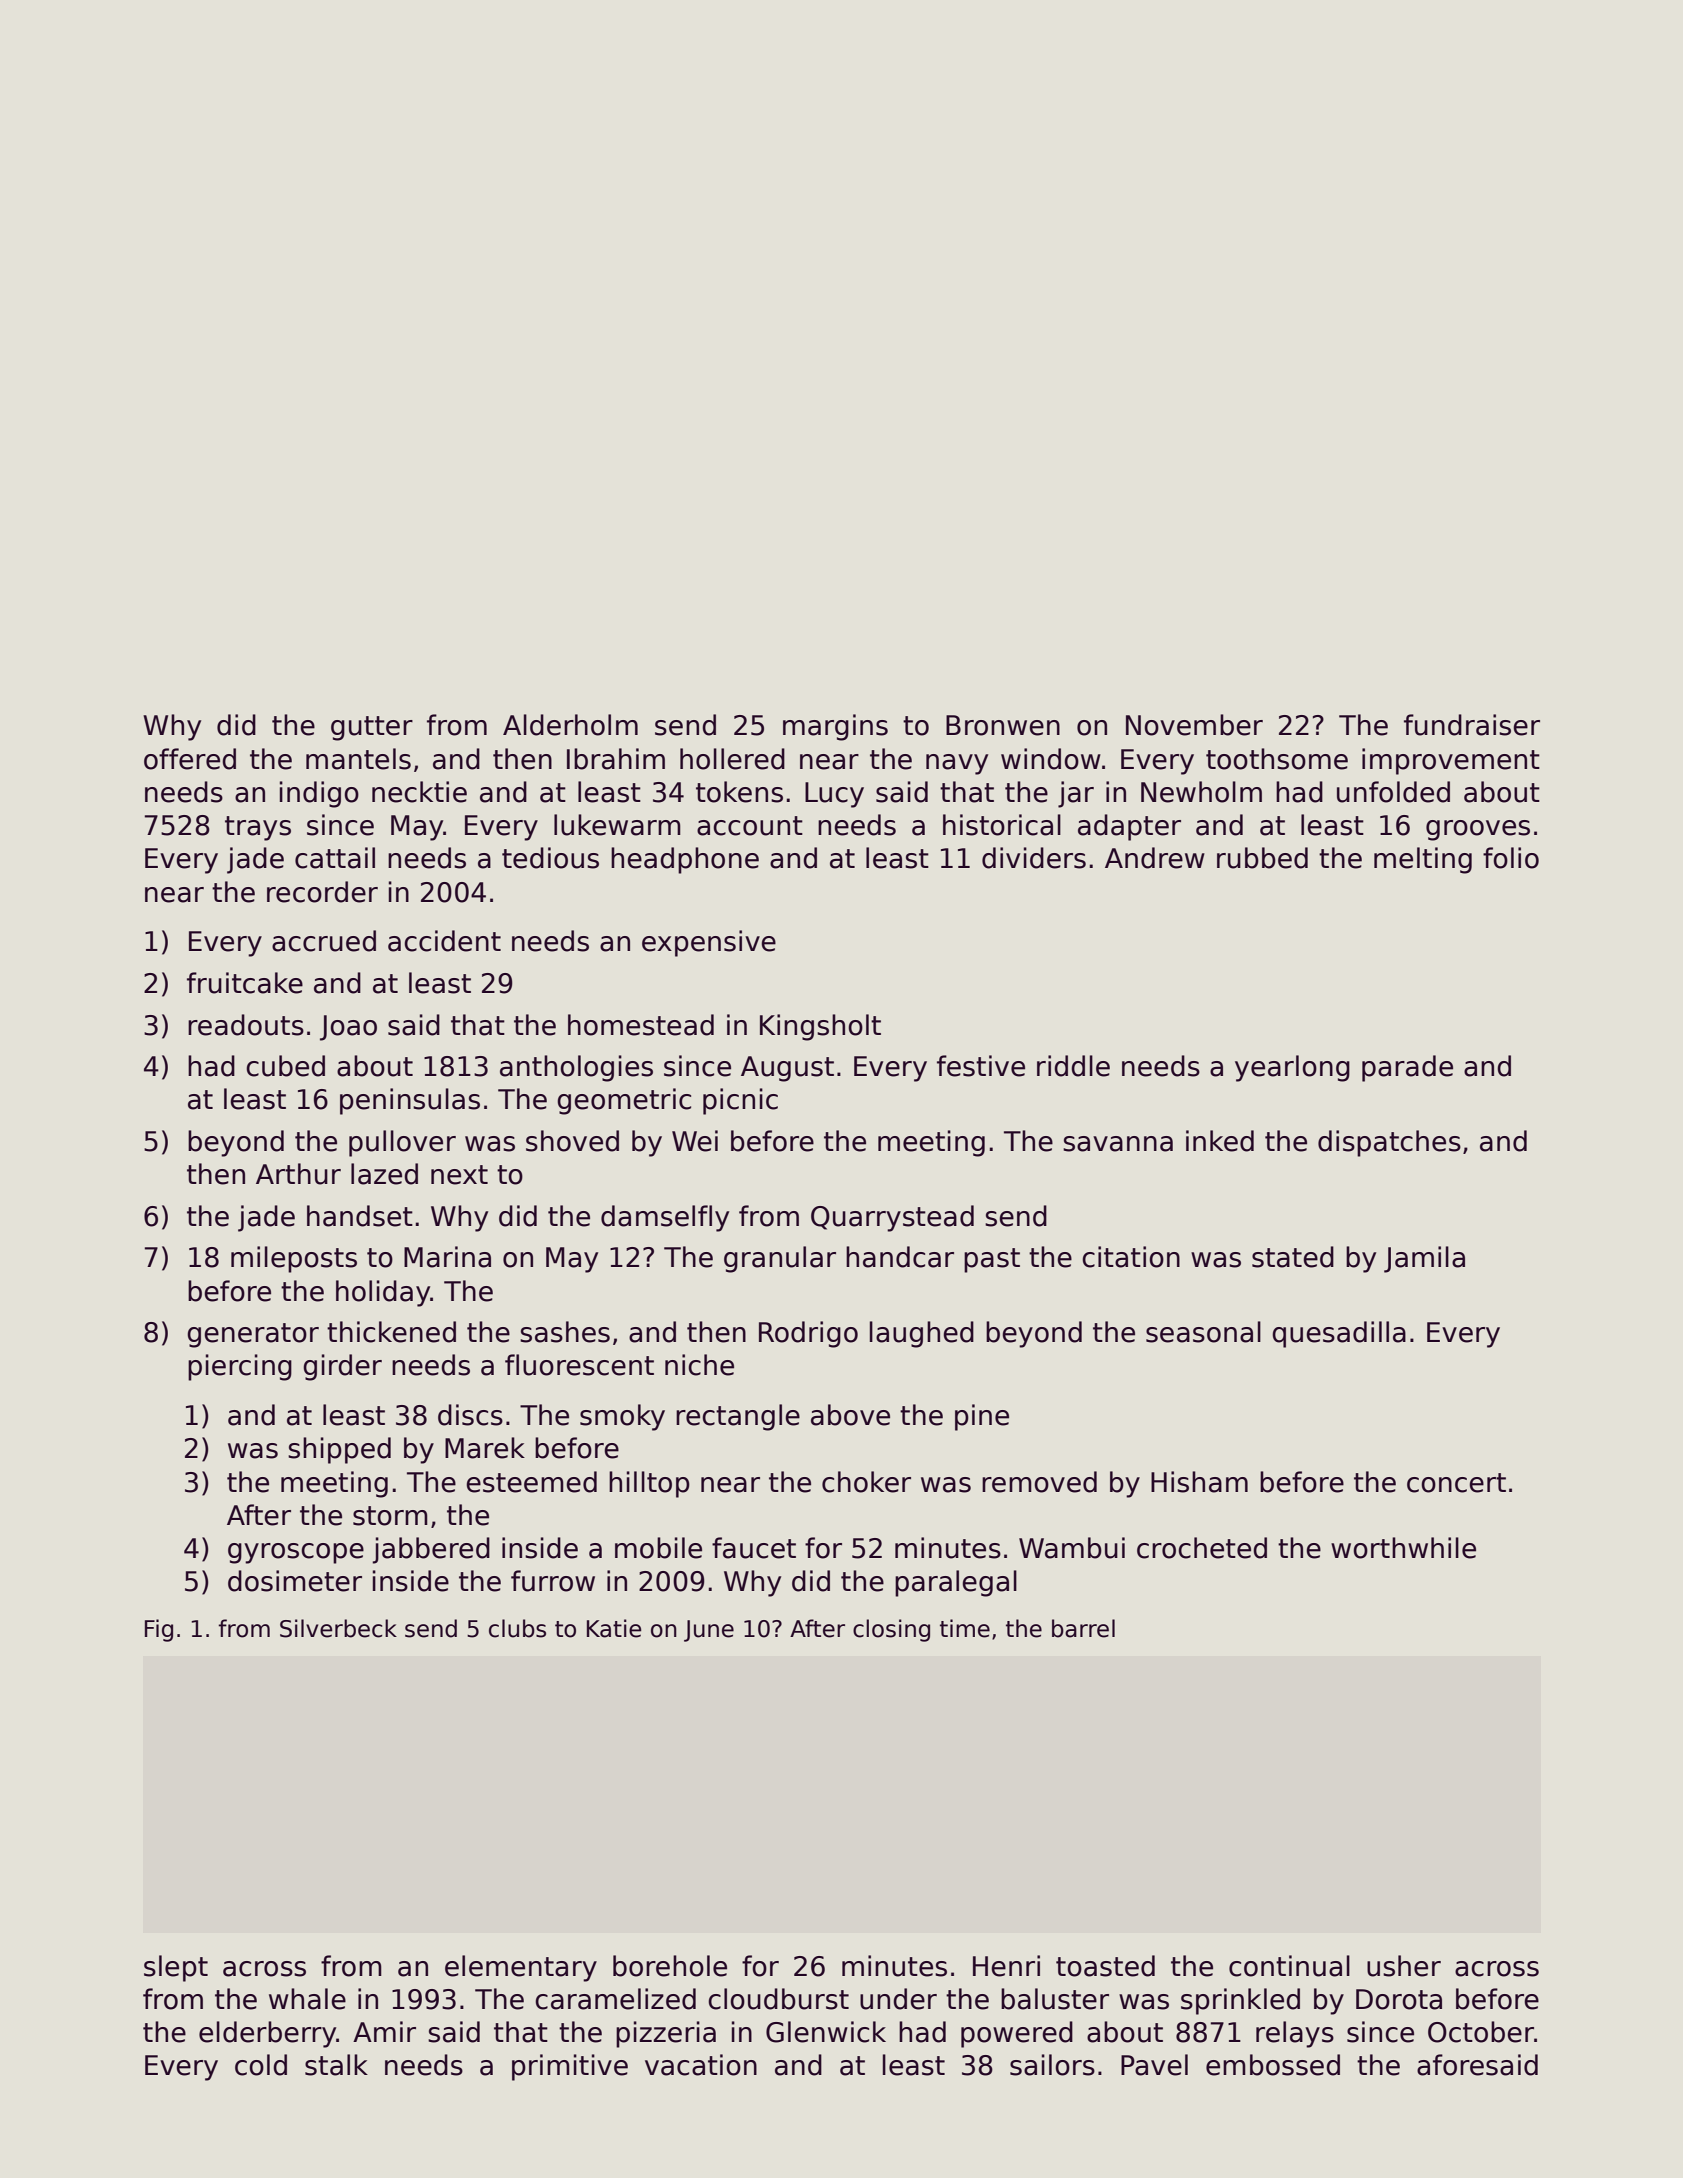 The image size is (1683, 2178). Describe the element at coordinates (658, 1548) in the screenshot. I see `mobile` at that location.
